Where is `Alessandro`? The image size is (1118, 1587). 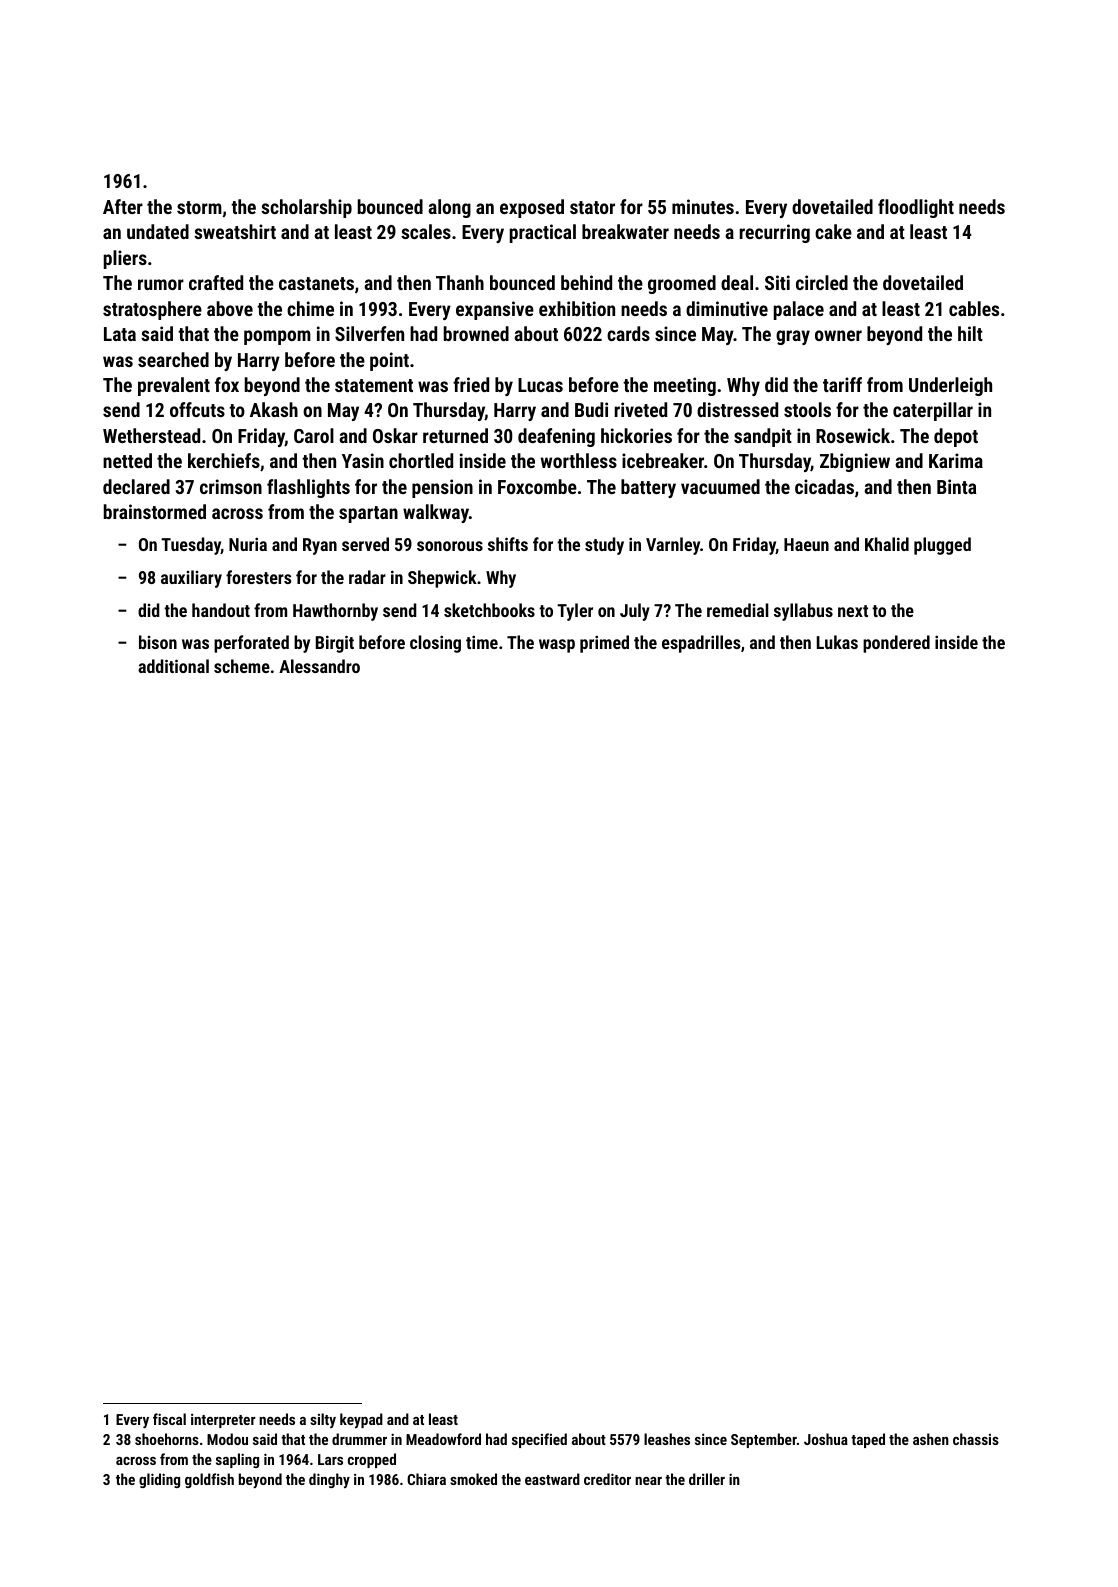
Alessandro is located at coordinates (319, 666).
